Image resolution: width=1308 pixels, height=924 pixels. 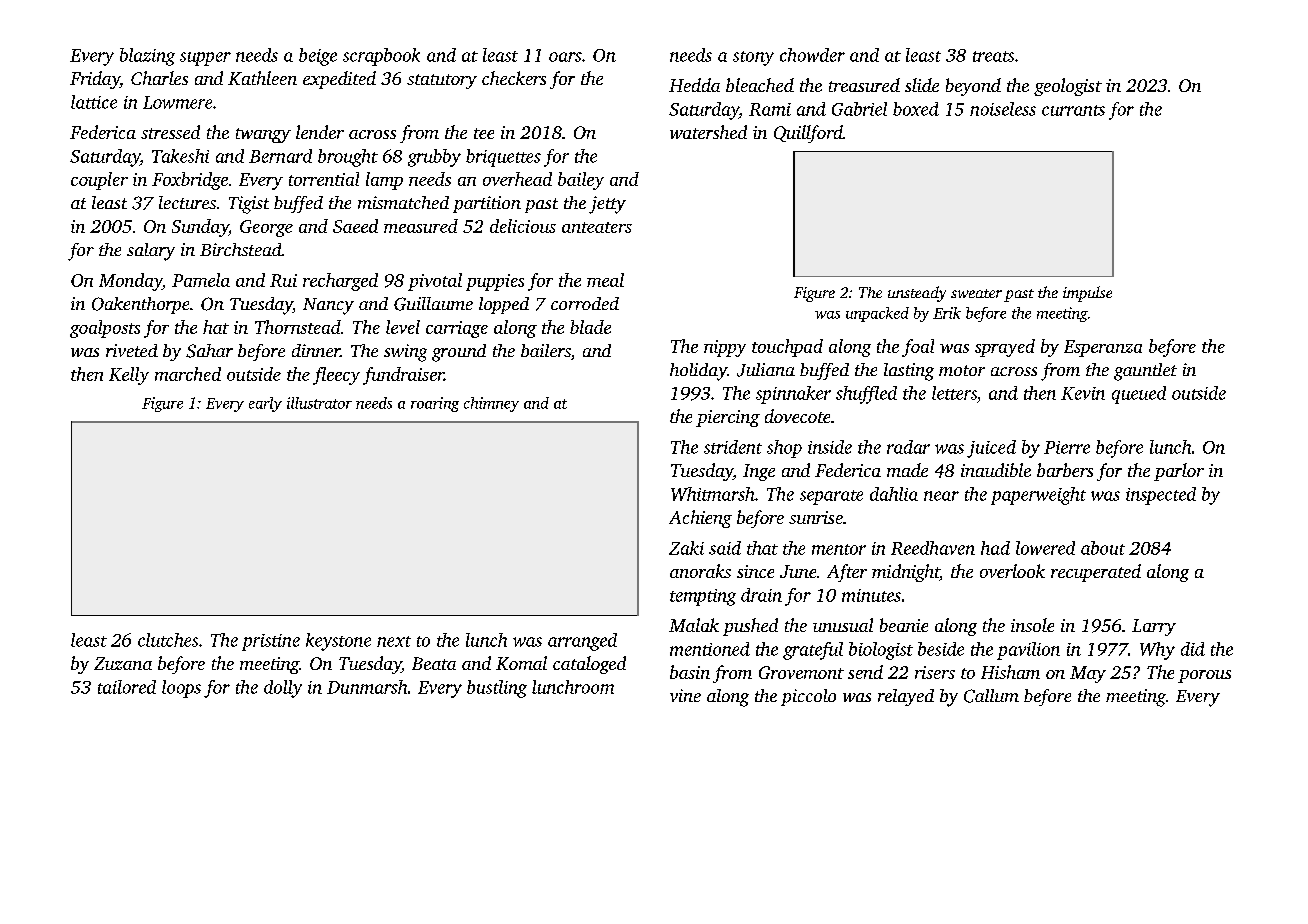 I want to click on treats, so click(x=993, y=56).
